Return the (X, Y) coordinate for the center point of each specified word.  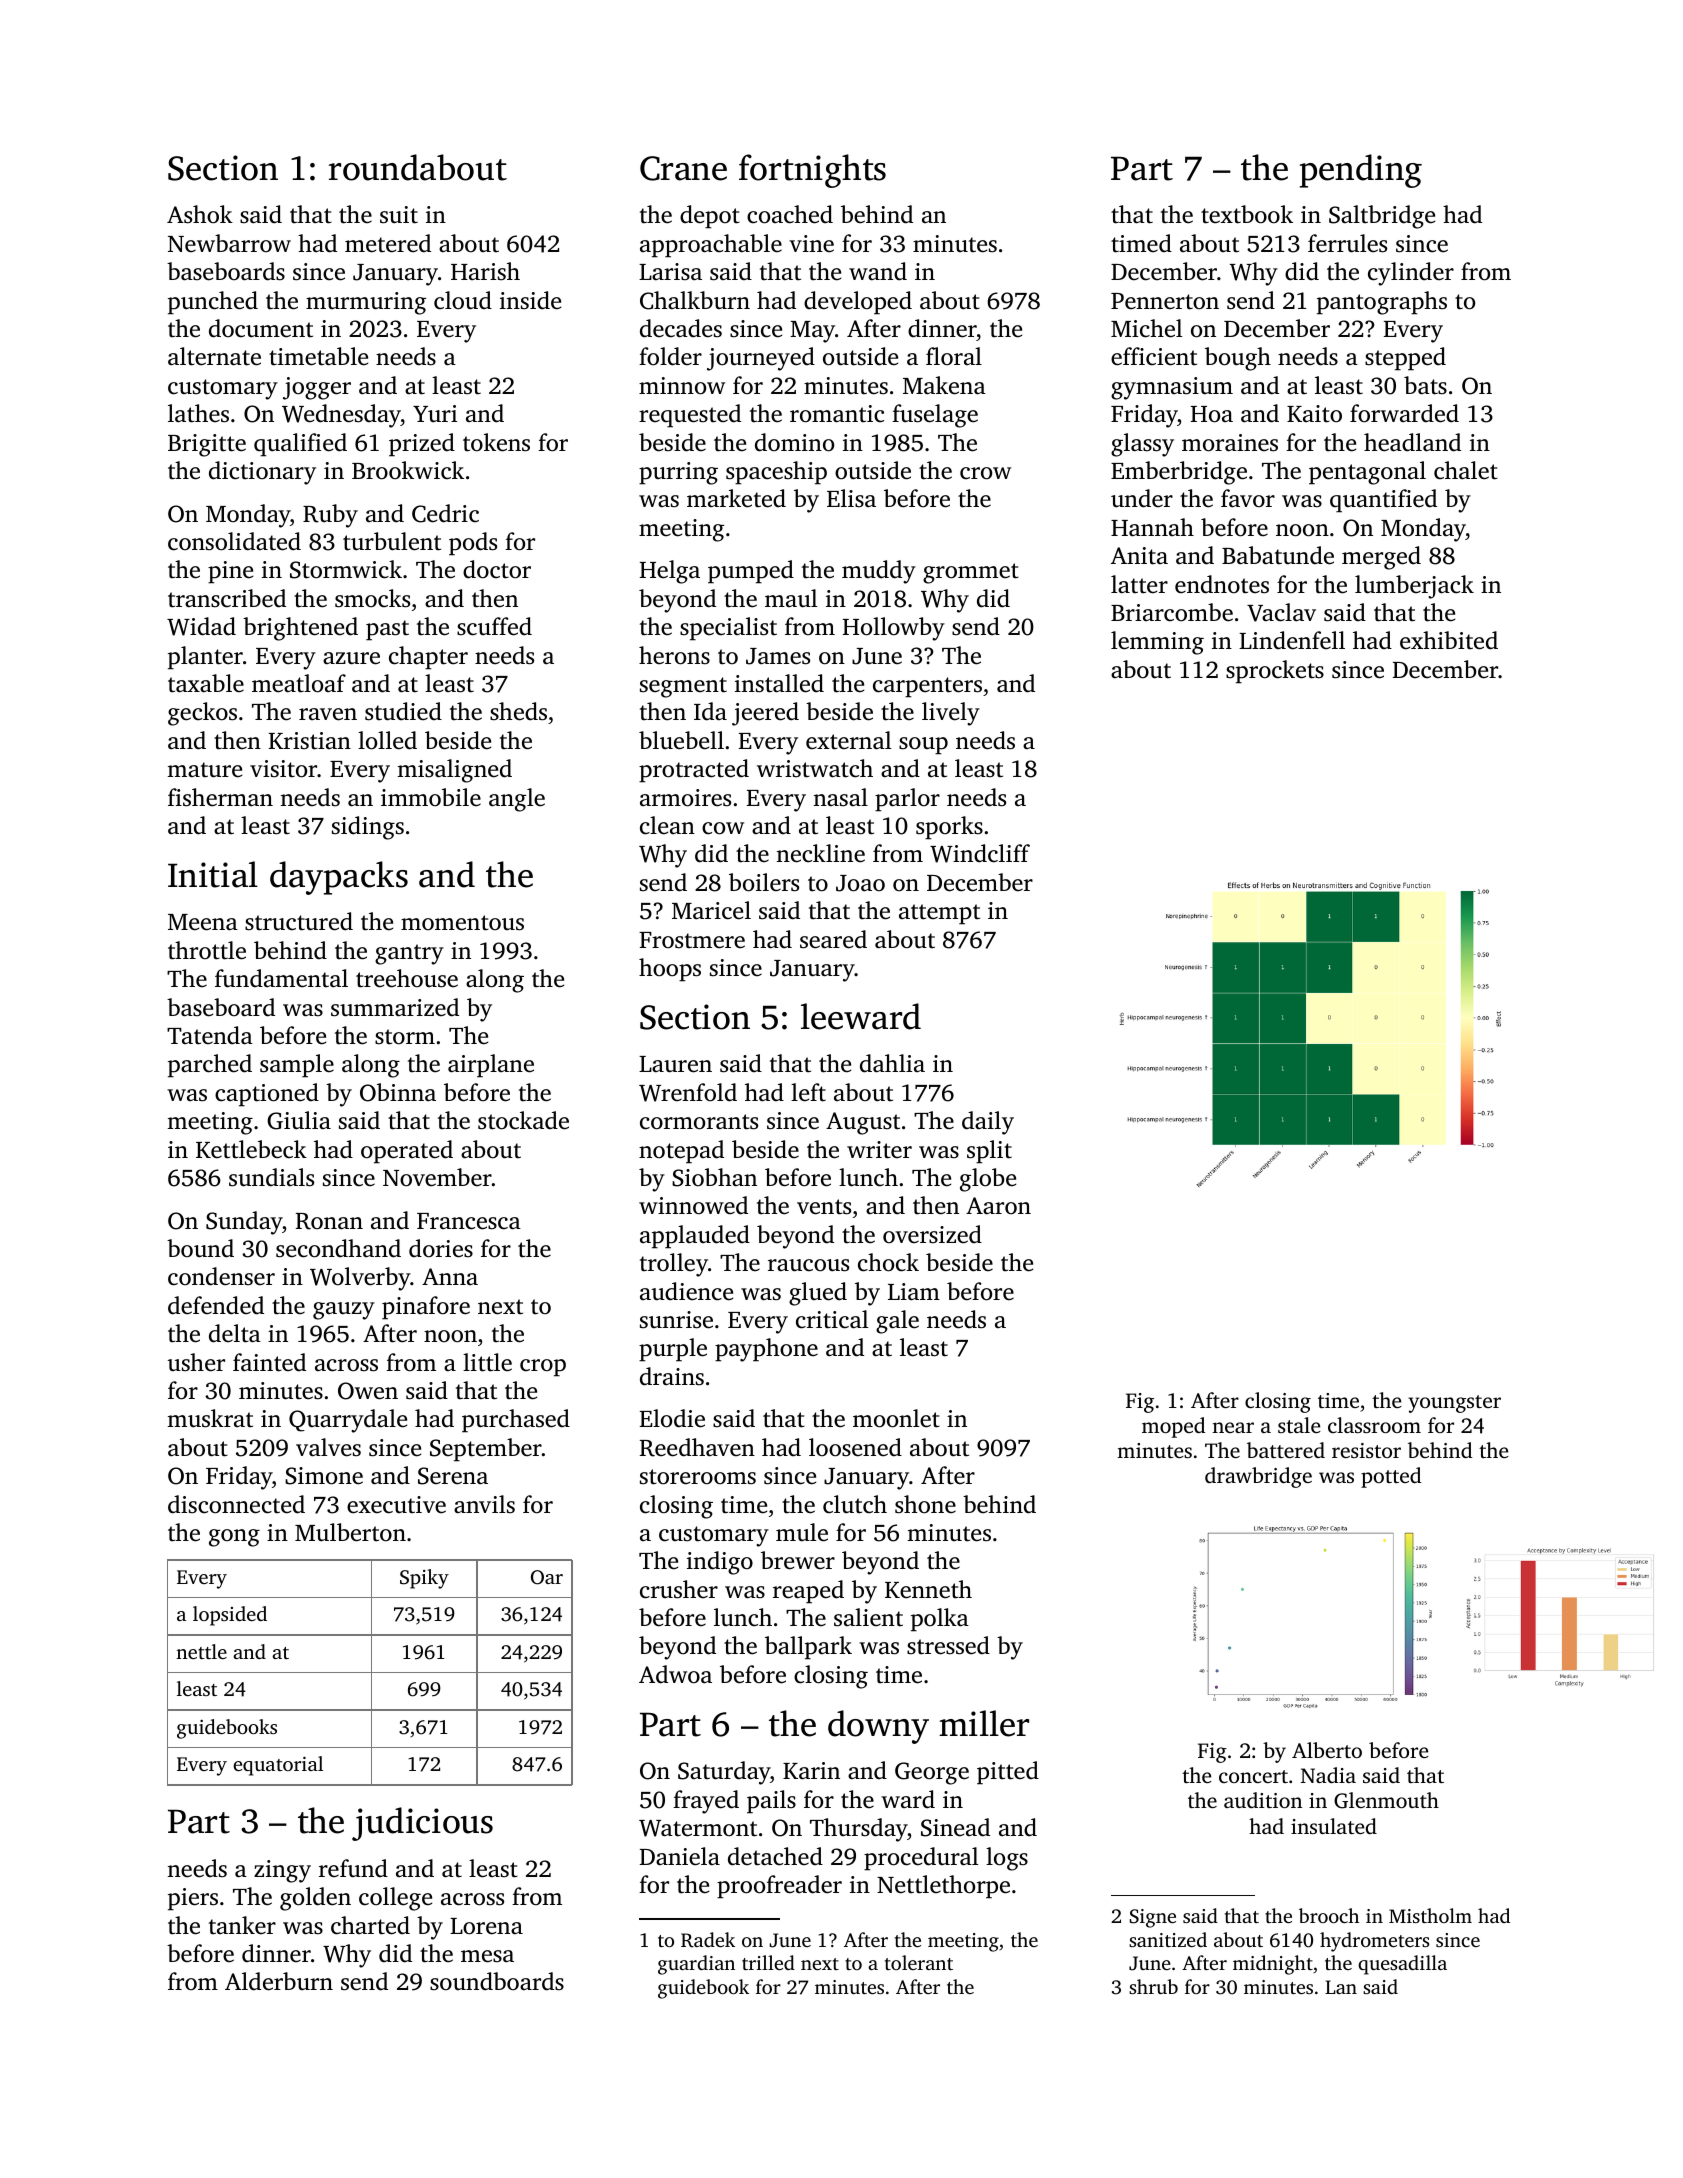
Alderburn (279, 1981)
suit (399, 215)
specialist (728, 629)
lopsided (230, 1616)
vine (811, 244)
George (932, 1773)
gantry (409, 954)
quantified (1383, 501)
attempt (939, 914)
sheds (518, 711)
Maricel (711, 910)
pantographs (1382, 303)
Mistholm (1430, 1915)
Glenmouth (1386, 1800)
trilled (768, 1962)
